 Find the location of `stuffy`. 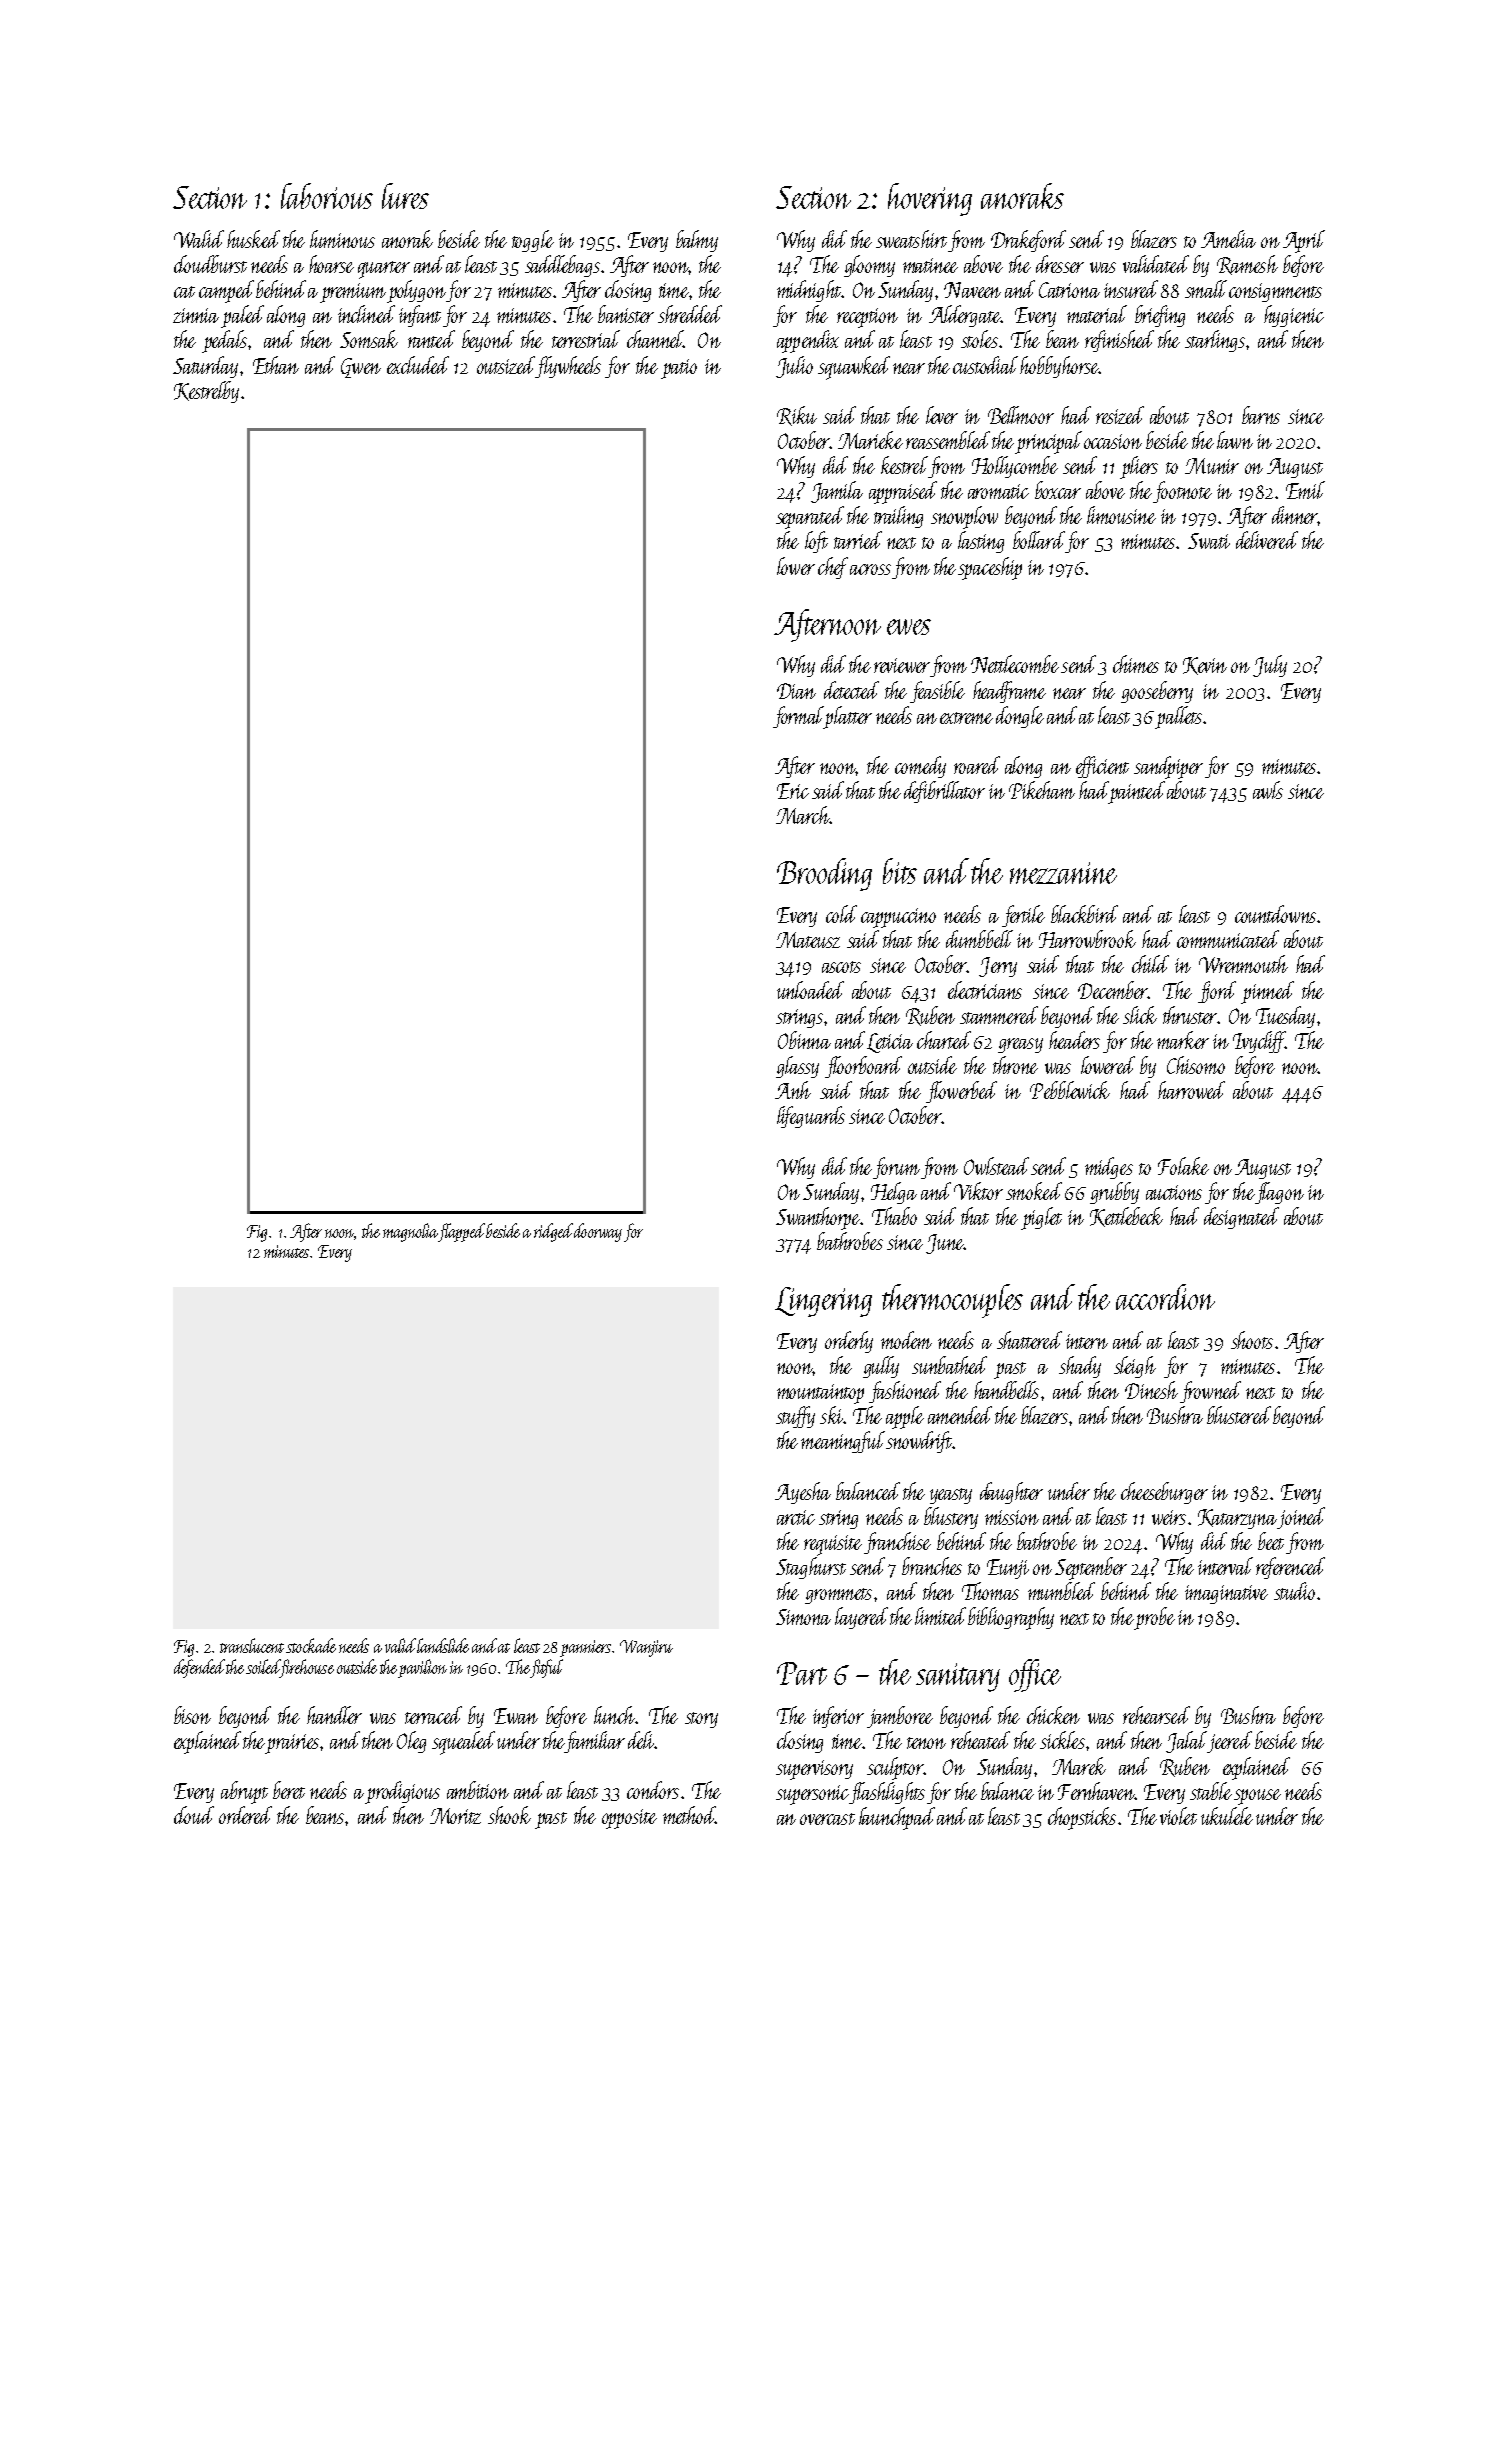

stuffy is located at coordinates (795, 1417).
